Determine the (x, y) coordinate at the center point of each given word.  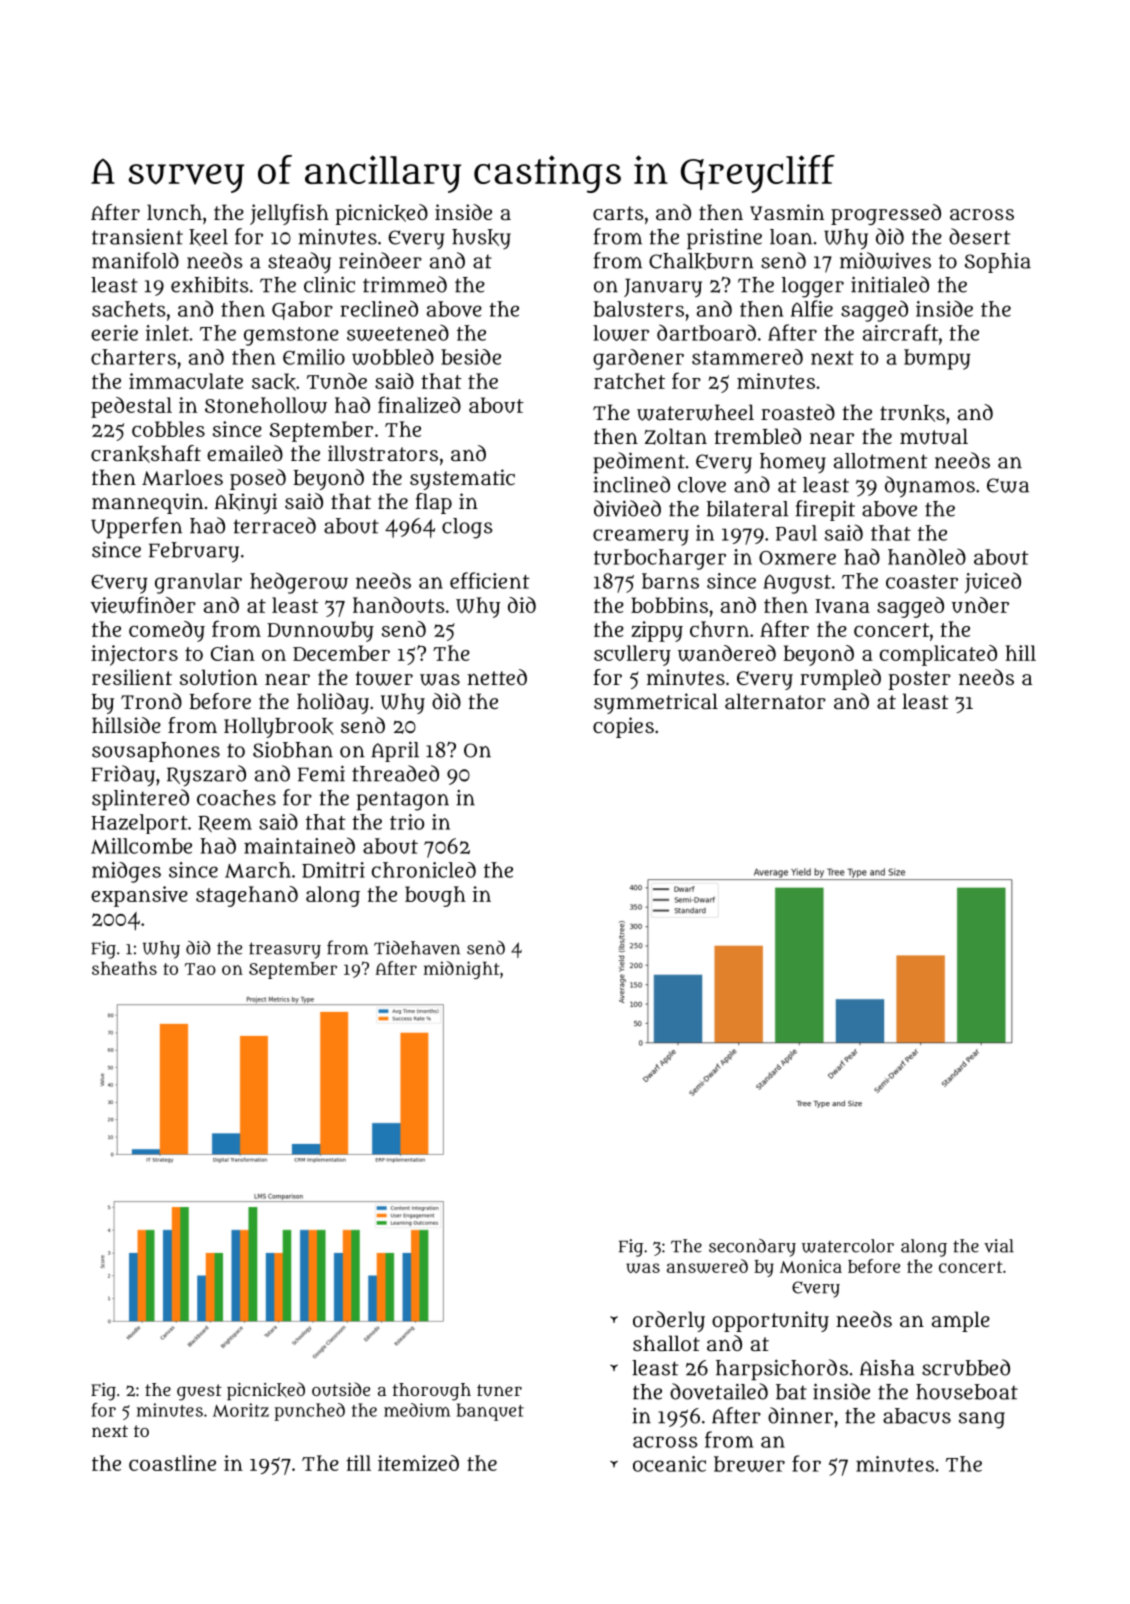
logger (813, 287)
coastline (172, 1463)
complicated (938, 655)
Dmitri (333, 870)
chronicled (424, 870)
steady (299, 263)
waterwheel (695, 412)
